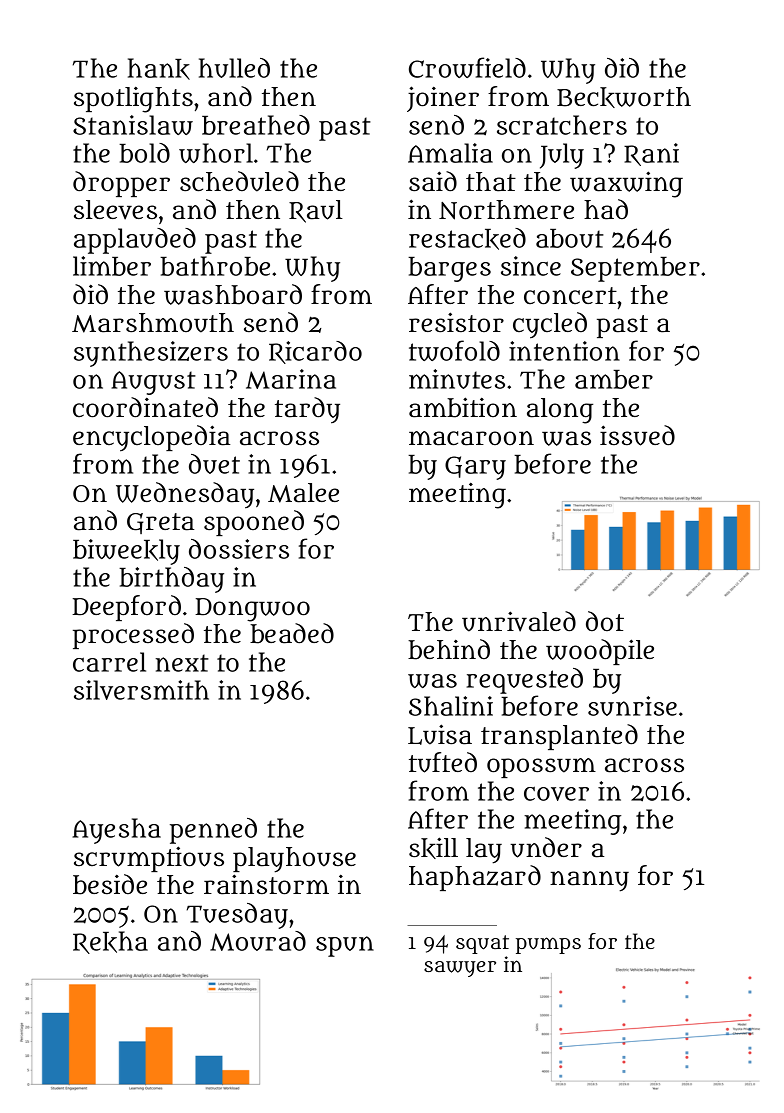 The height and width of the page is (1113, 784). I want to click on washboard, so click(233, 294).
